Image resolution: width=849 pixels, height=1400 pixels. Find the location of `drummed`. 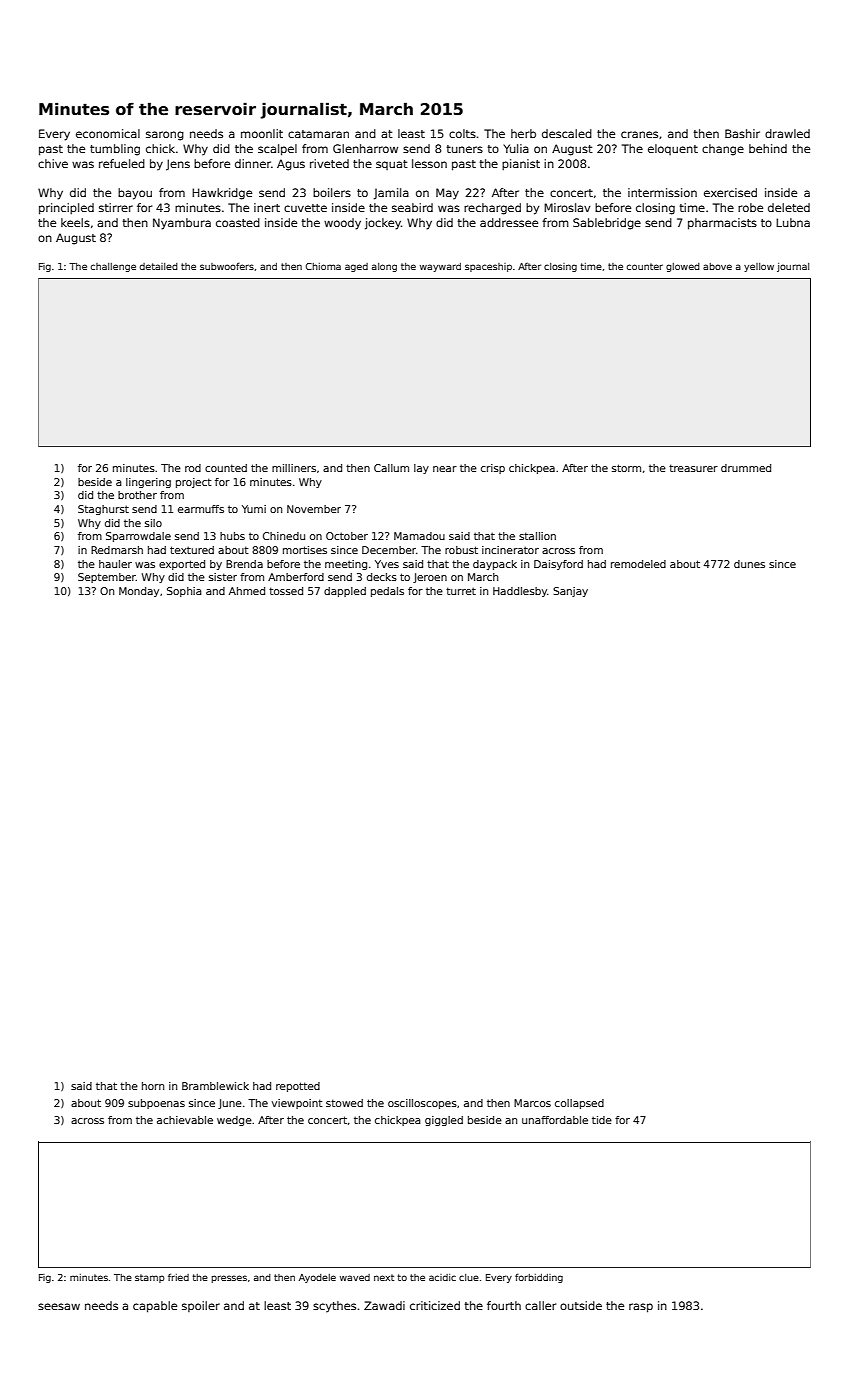

drummed is located at coordinates (746, 468).
